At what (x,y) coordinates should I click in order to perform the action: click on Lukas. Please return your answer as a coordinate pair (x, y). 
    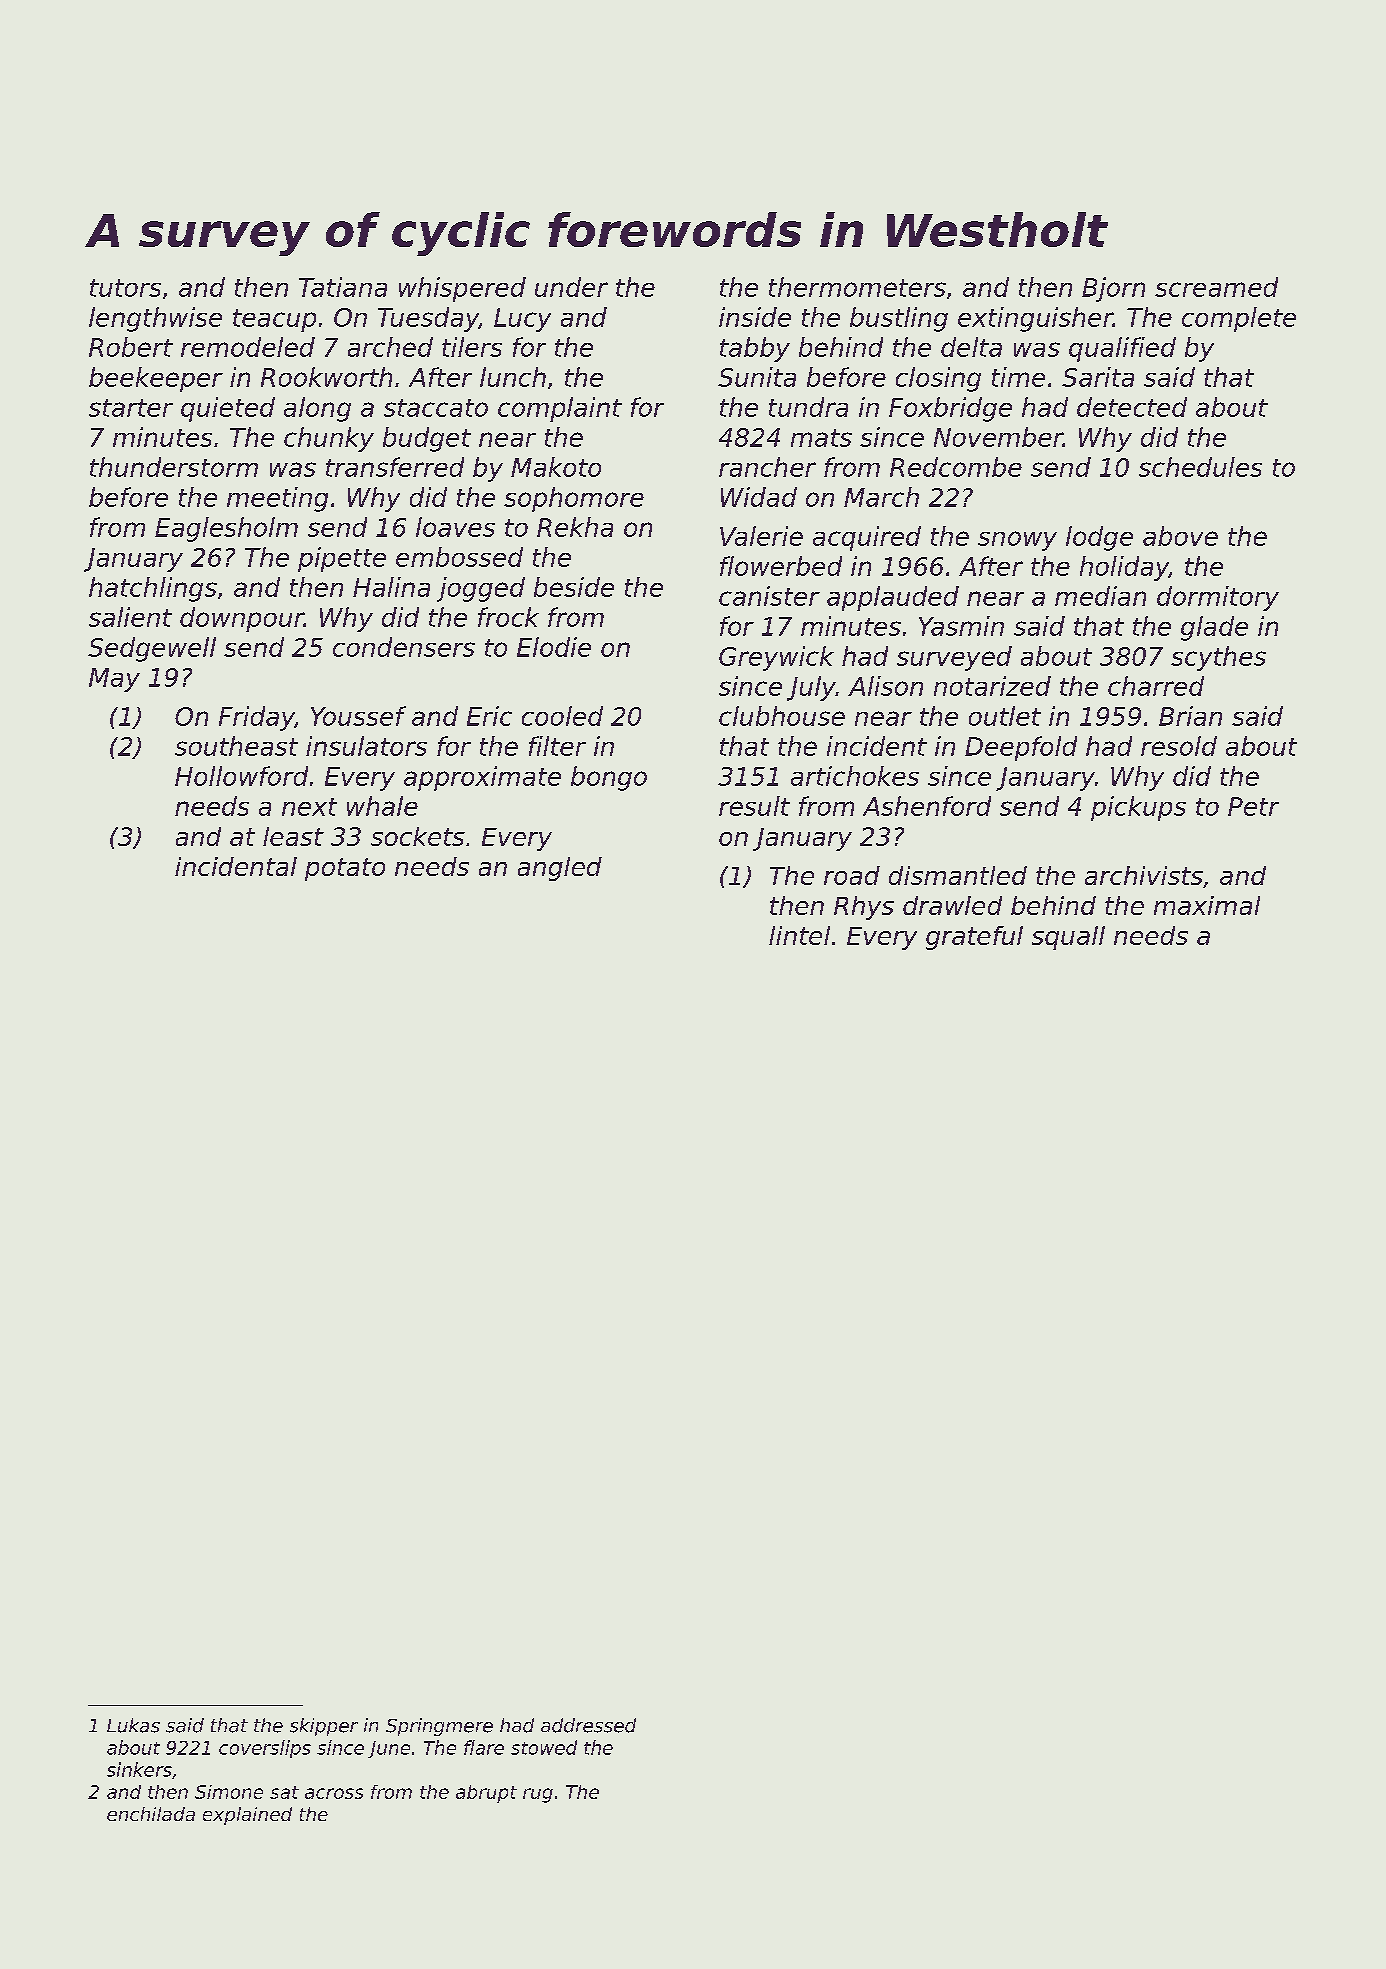
    Looking at the image, I should click on (133, 1725).
